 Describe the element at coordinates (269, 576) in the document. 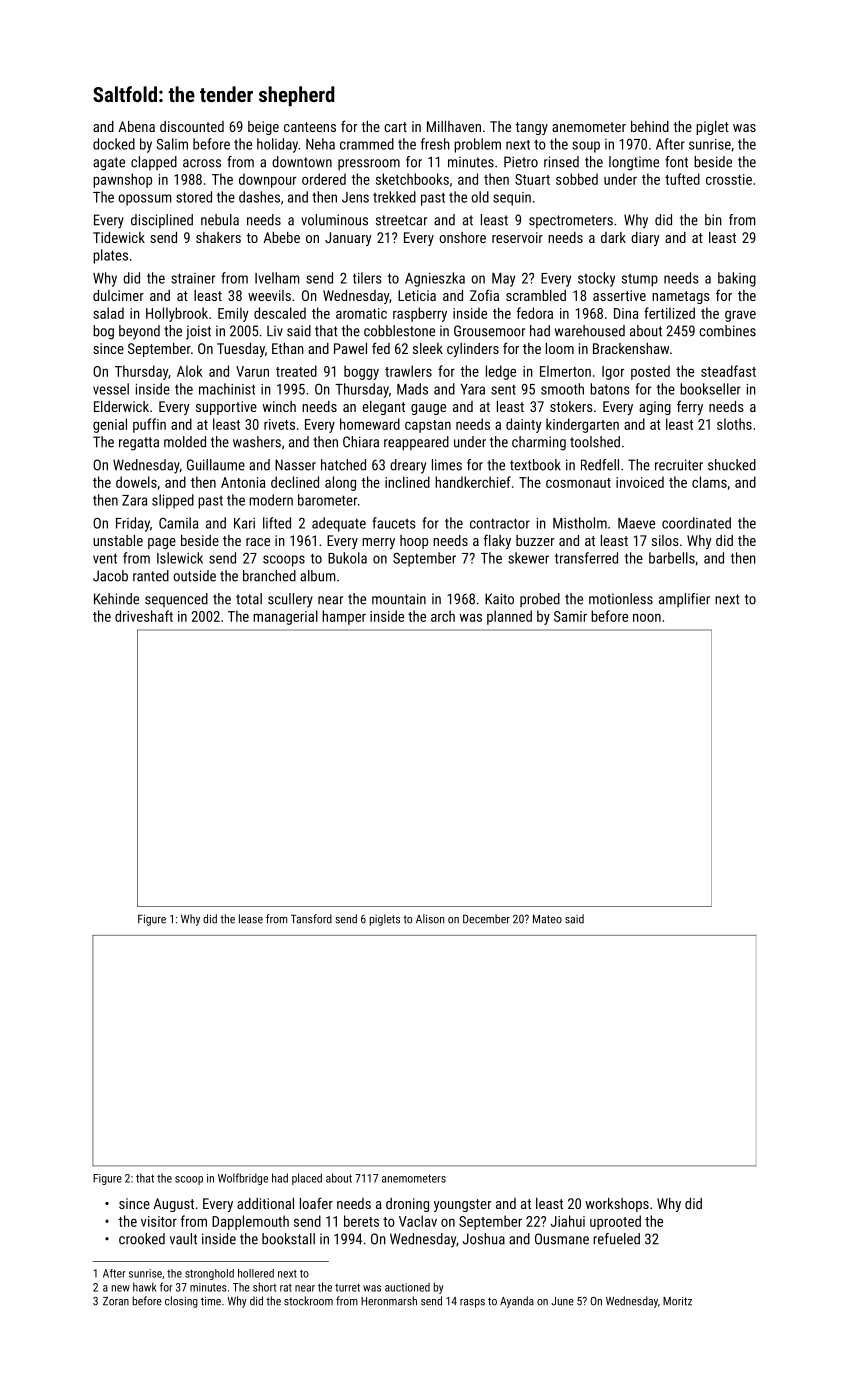

I see `branched` at that location.
